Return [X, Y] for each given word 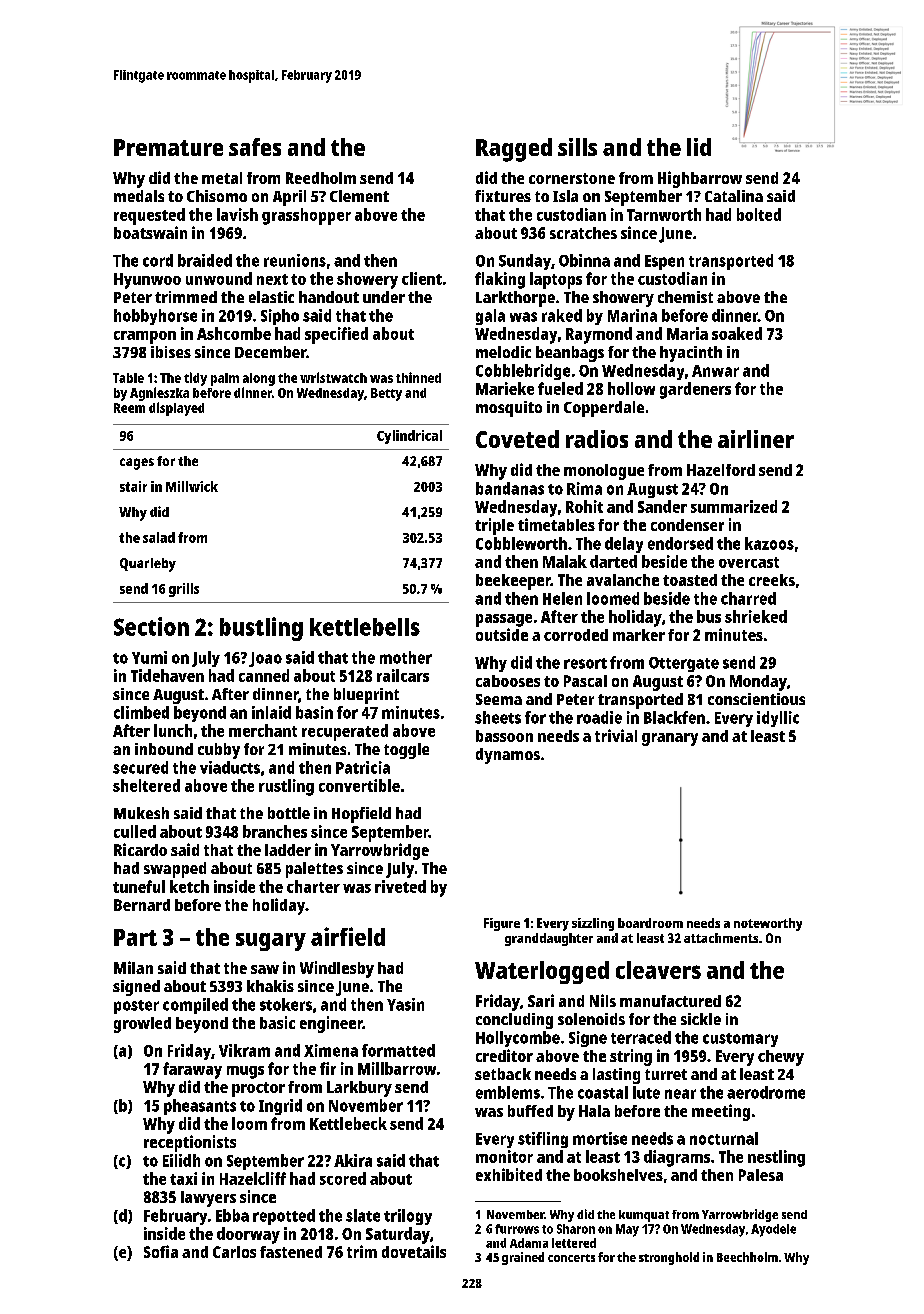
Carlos [234, 1252]
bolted [759, 214]
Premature [168, 147]
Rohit [584, 506]
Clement [359, 196]
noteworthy [768, 924]
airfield [348, 936]
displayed [176, 409]
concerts [571, 1258]
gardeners [695, 390]
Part [135, 937]
